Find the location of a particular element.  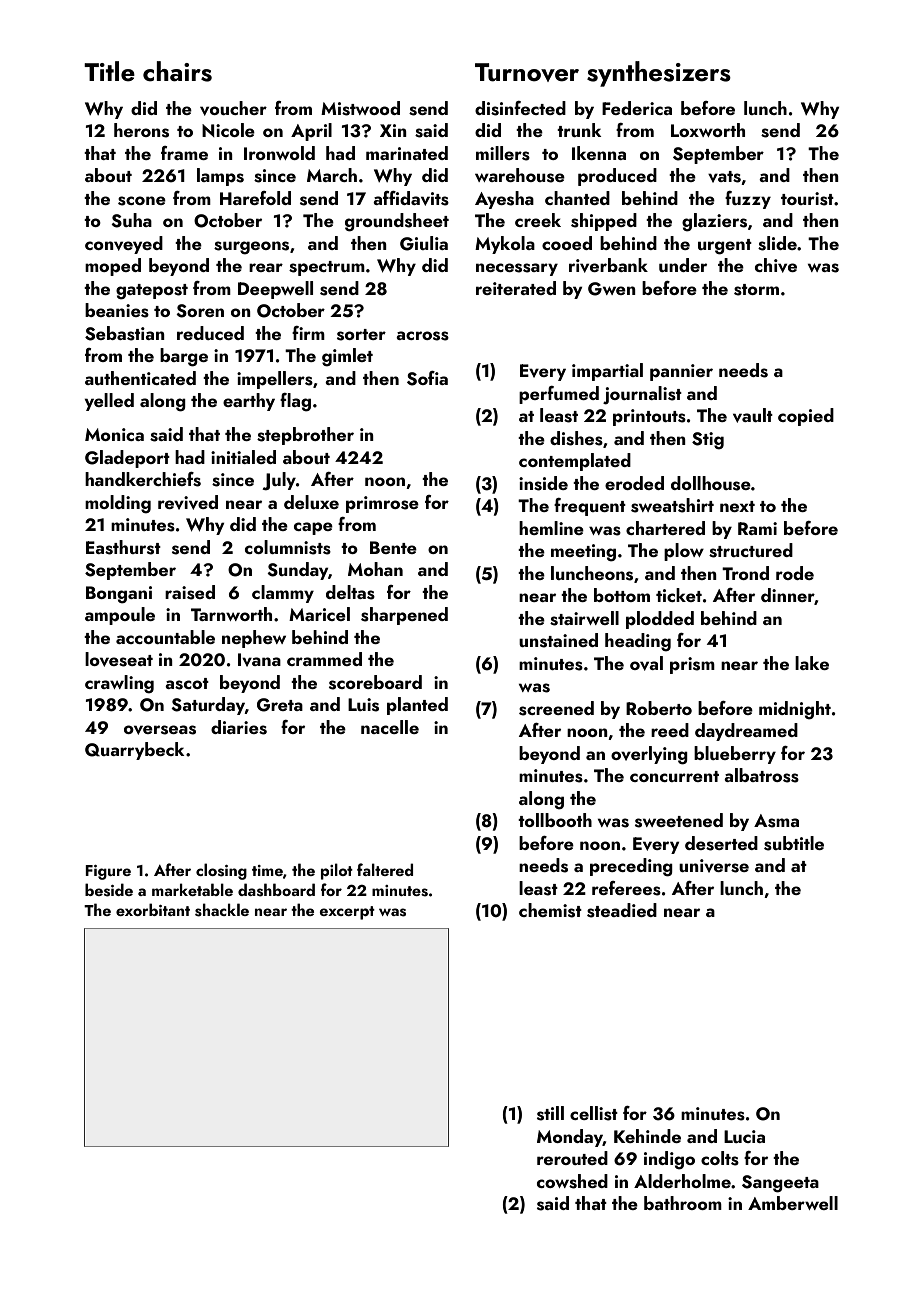

plow is located at coordinates (684, 552).
